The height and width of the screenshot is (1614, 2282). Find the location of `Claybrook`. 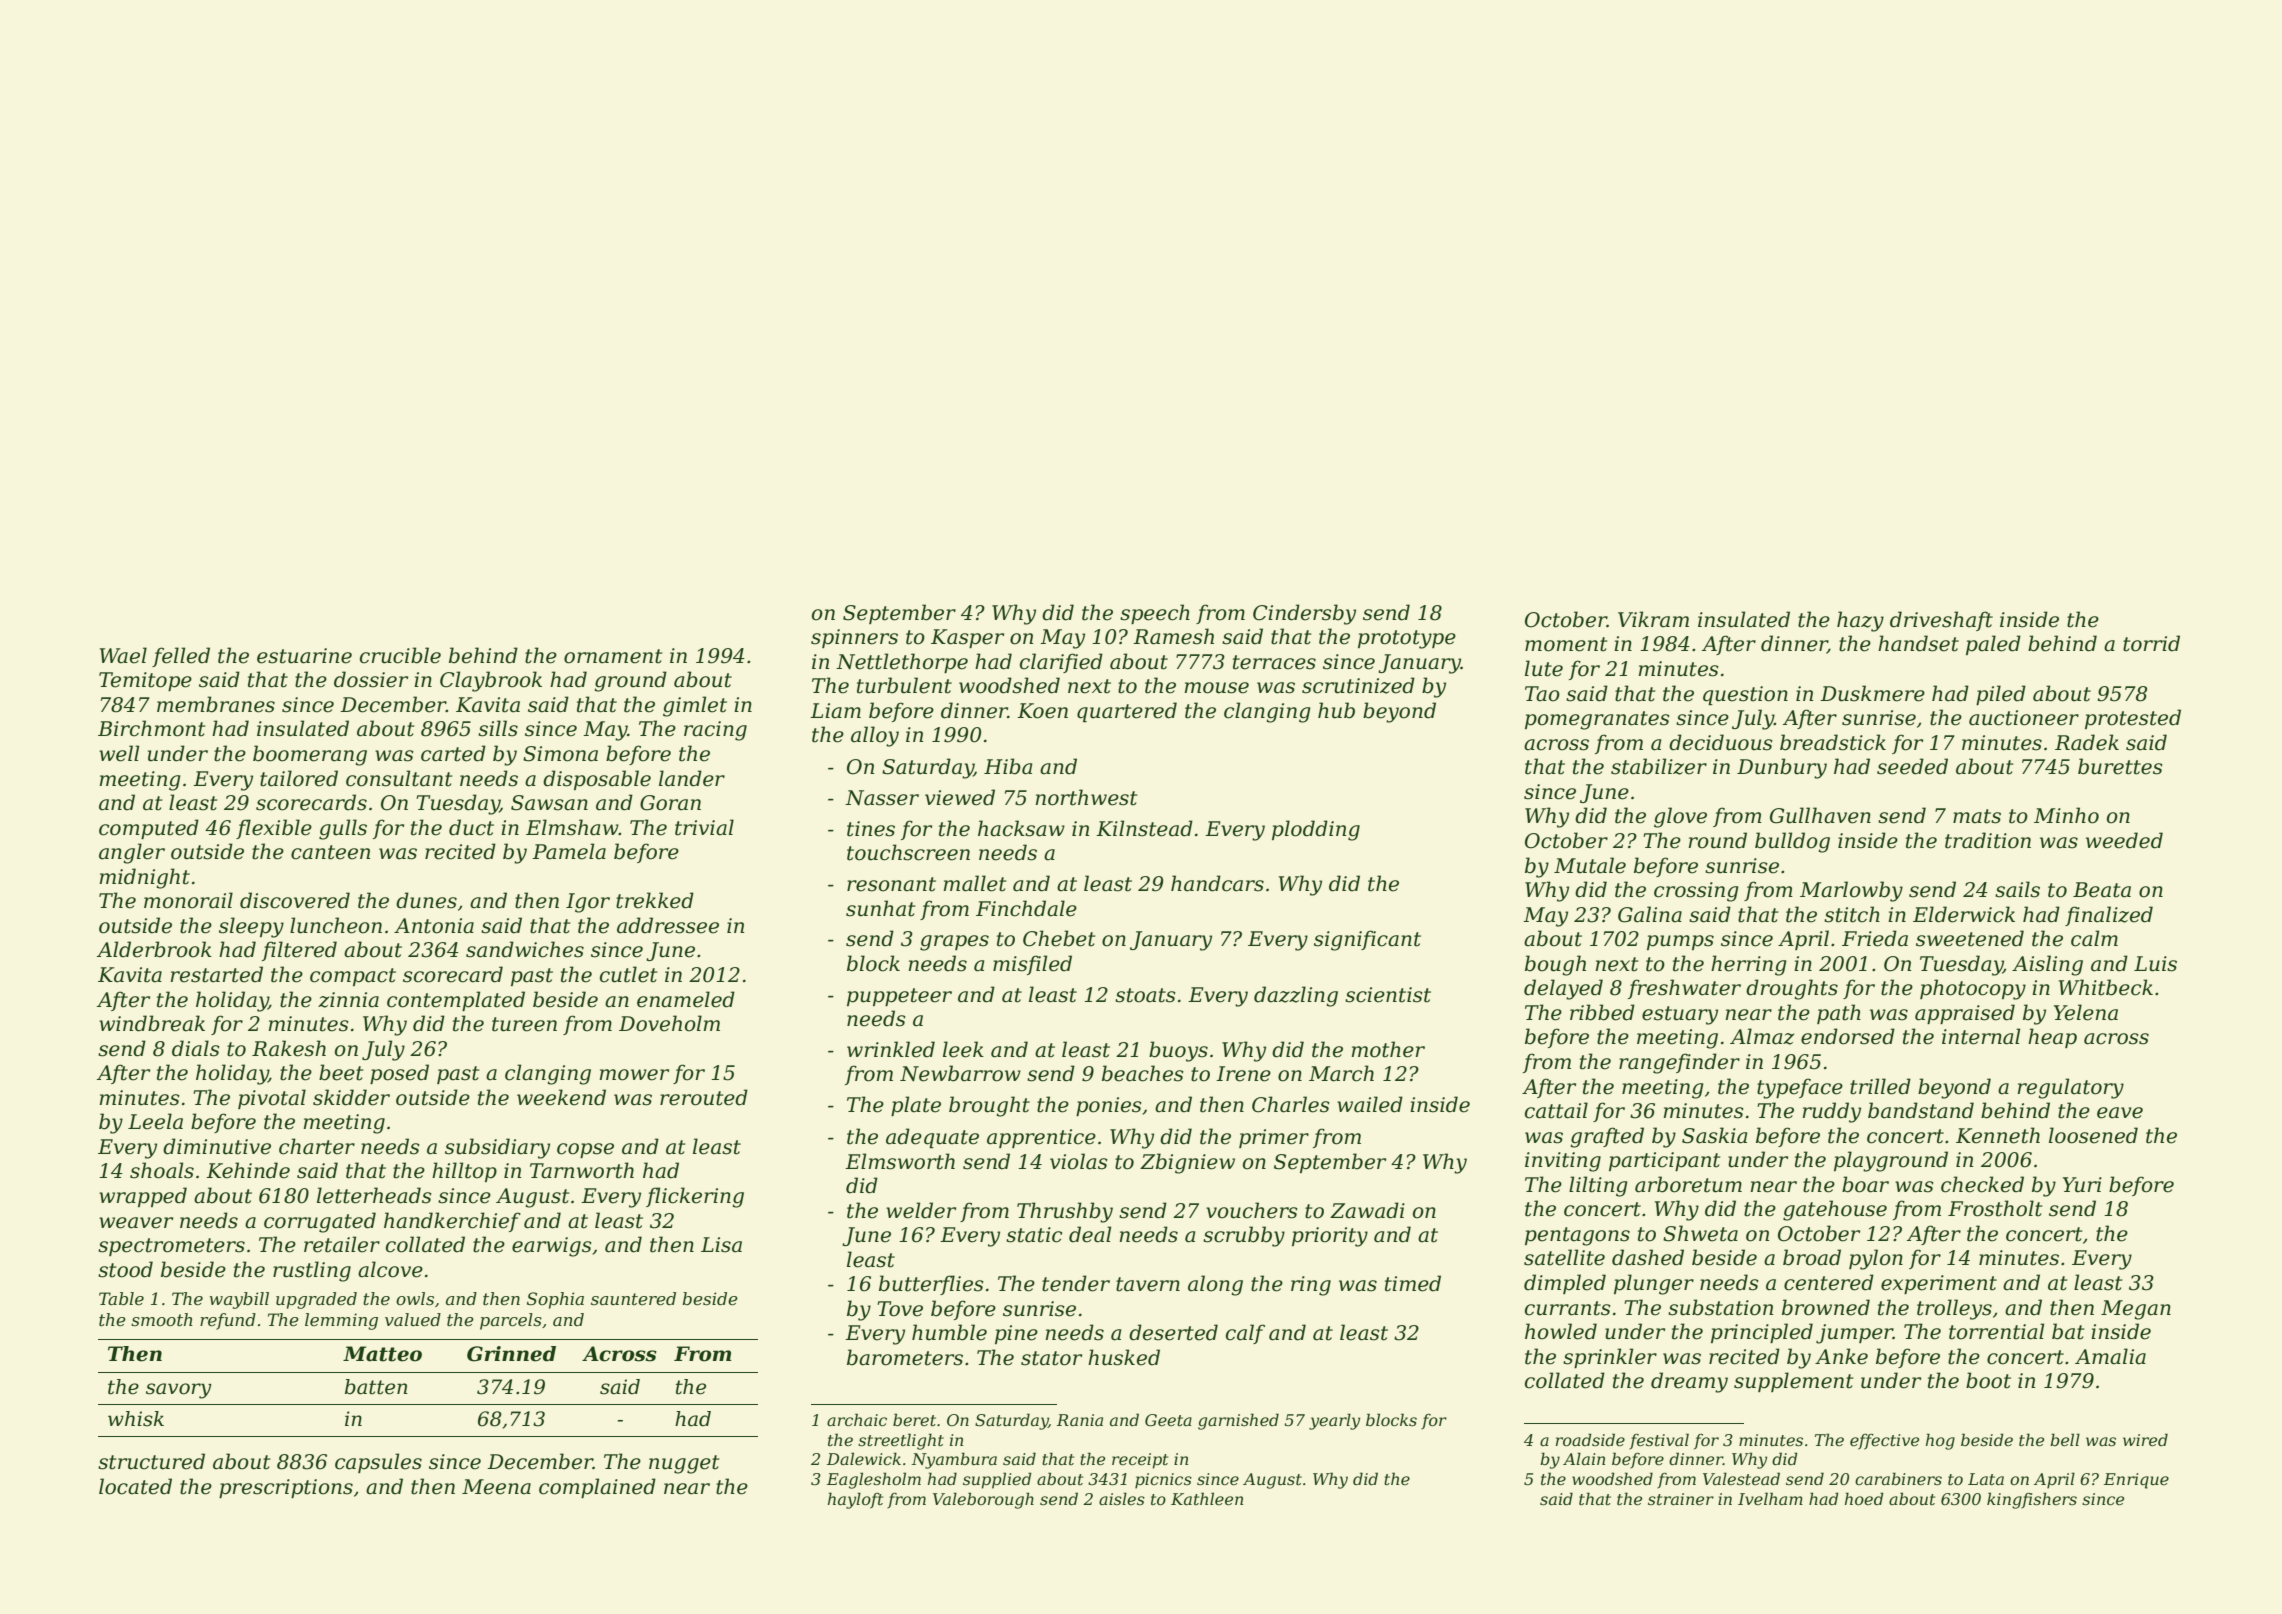

Claybrook is located at coordinates (491, 681).
